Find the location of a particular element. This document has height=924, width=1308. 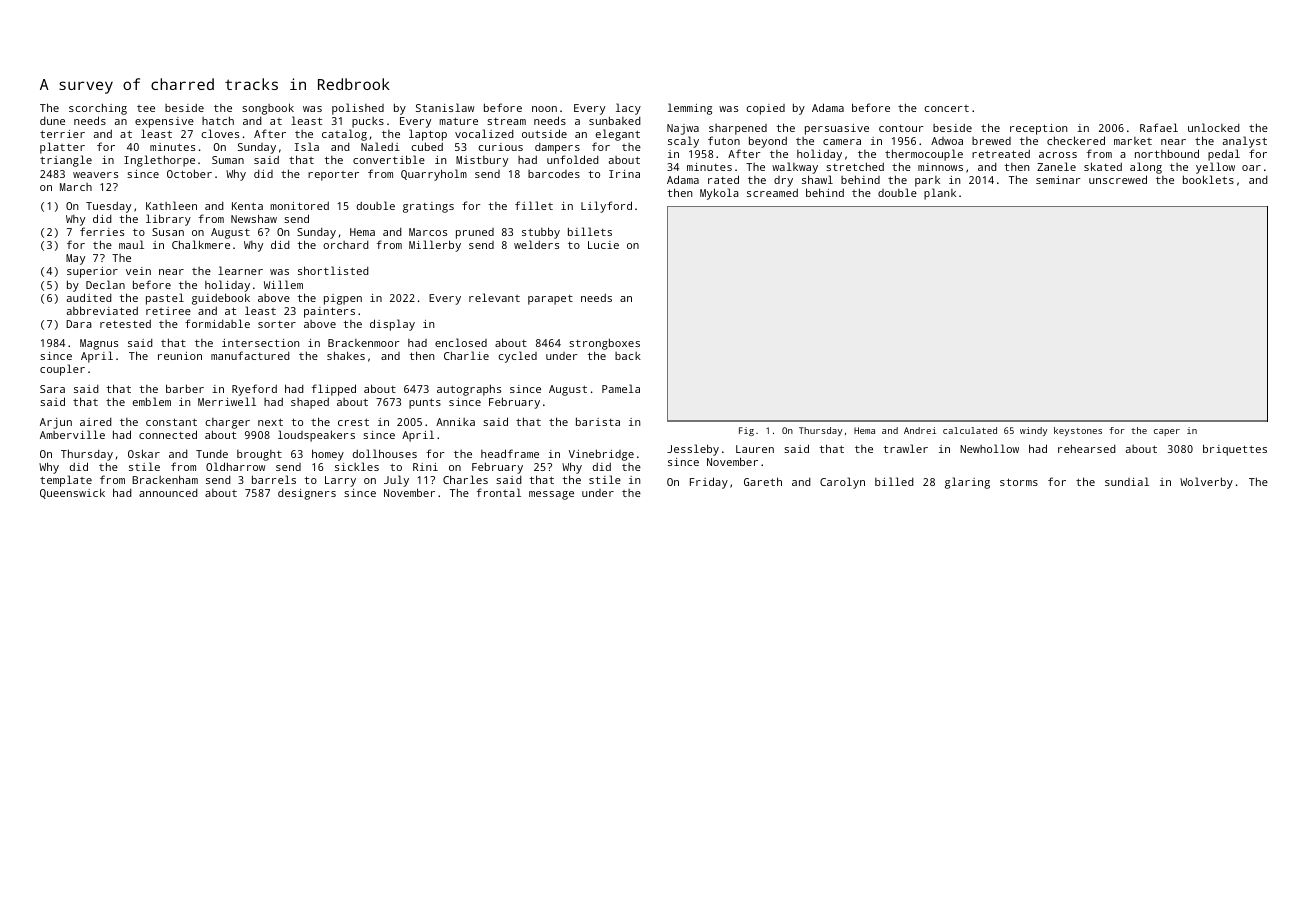

Wolverby is located at coordinates (1206, 483).
